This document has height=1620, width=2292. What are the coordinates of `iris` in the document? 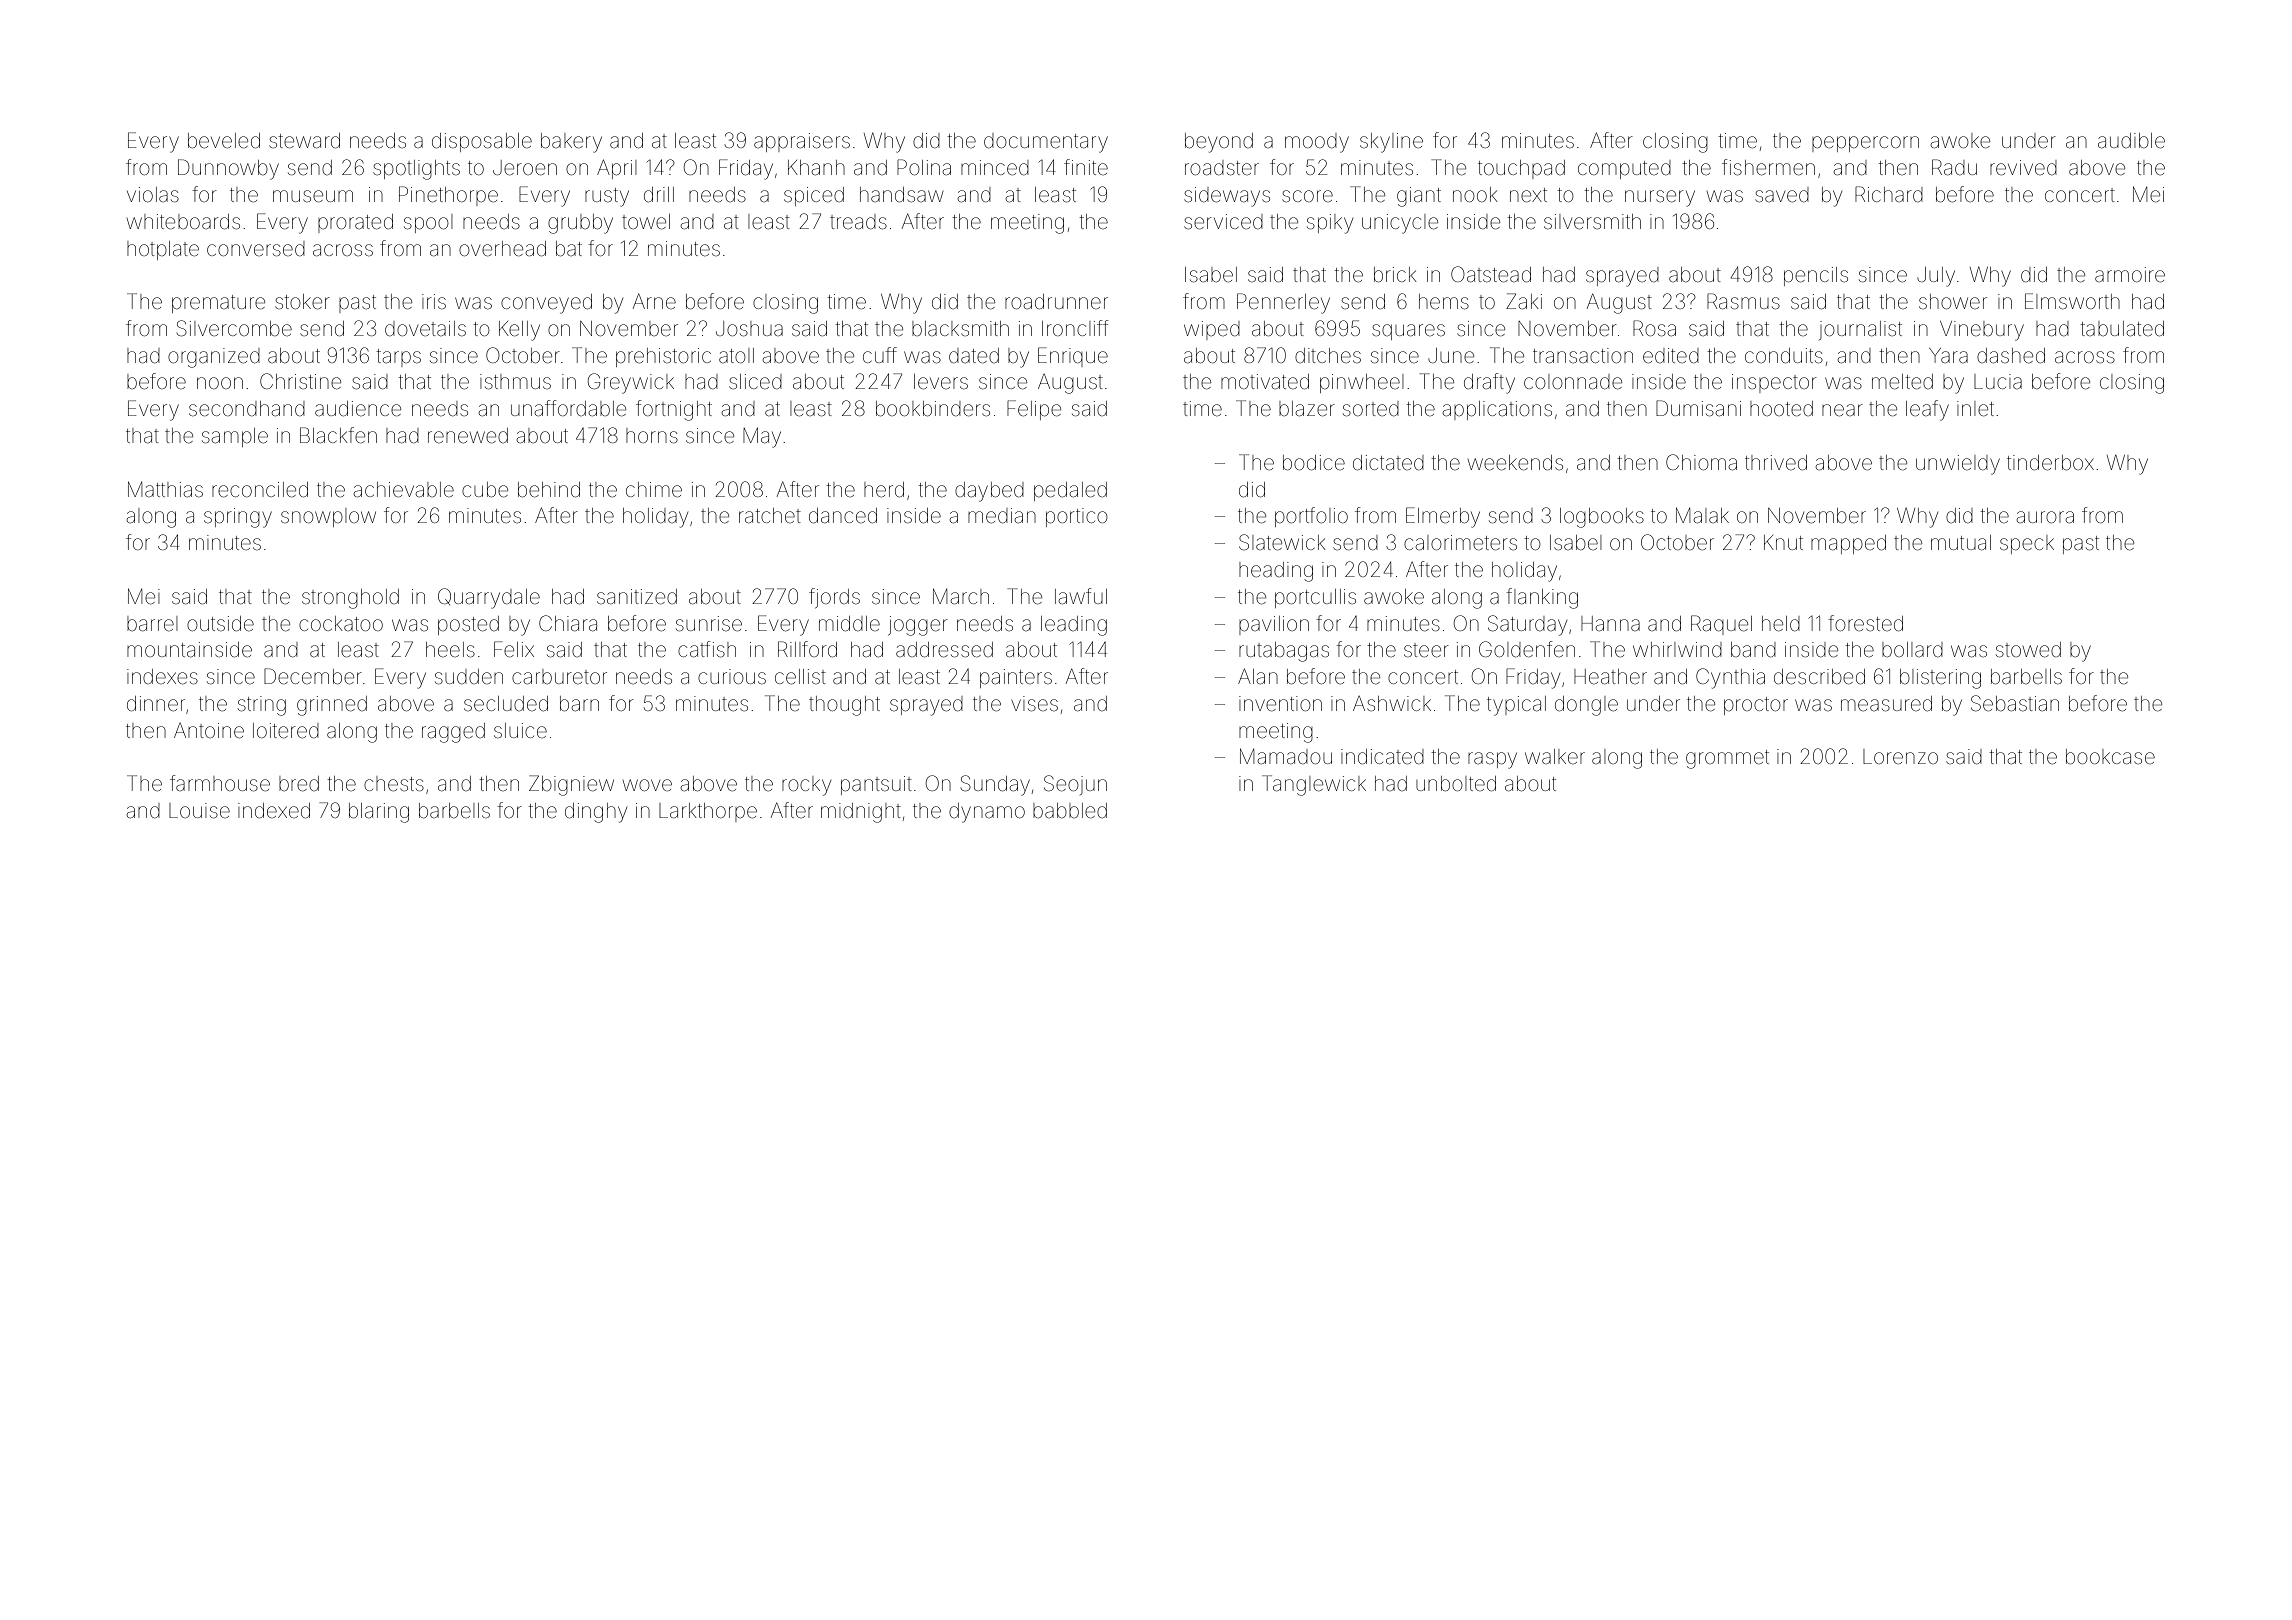 It's located at (434, 301).
